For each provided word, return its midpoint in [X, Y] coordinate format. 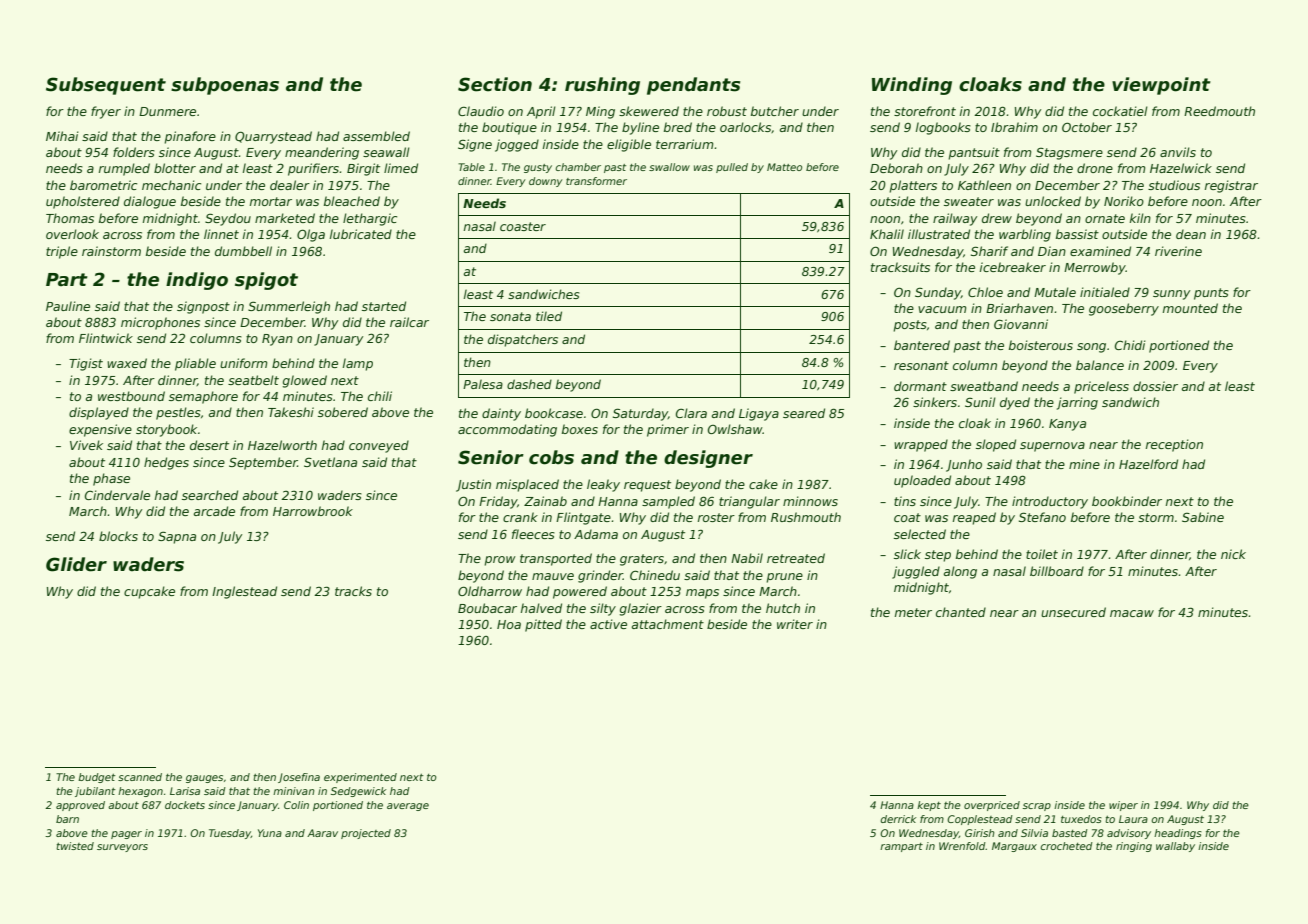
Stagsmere [1069, 153]
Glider [76, 564]
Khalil [887, 234]
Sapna [177, 537]
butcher [775, 111]
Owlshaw [735, 429]
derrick [898, 819]
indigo [197, 281]
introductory [1050, 502]
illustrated [939, 234]
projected [366, 834]
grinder [600, 576]
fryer [106, 112]
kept [929, 806]
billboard [1057, 571]
